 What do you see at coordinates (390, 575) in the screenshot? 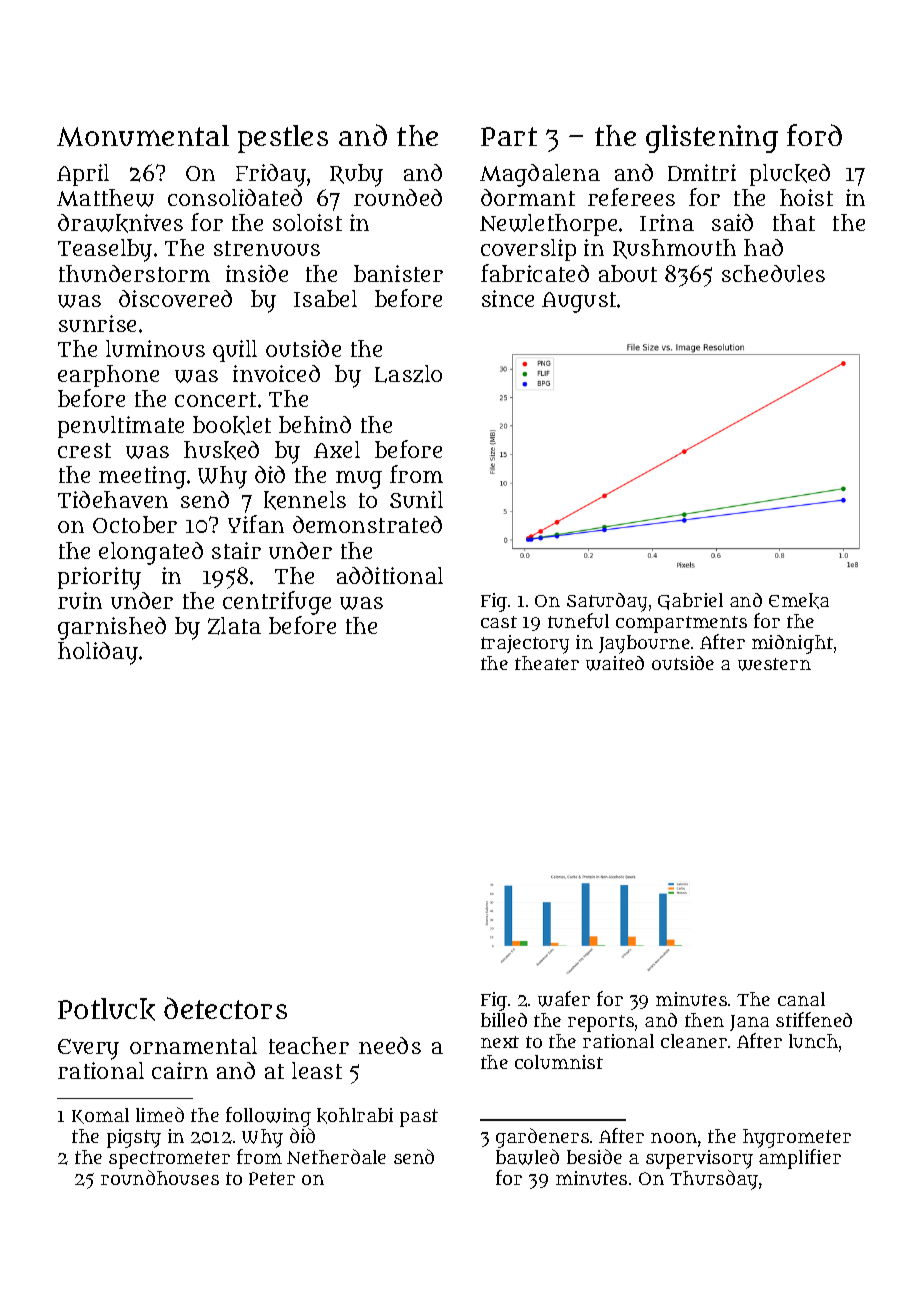
I see `additional` at bounding box center [390, 575].
